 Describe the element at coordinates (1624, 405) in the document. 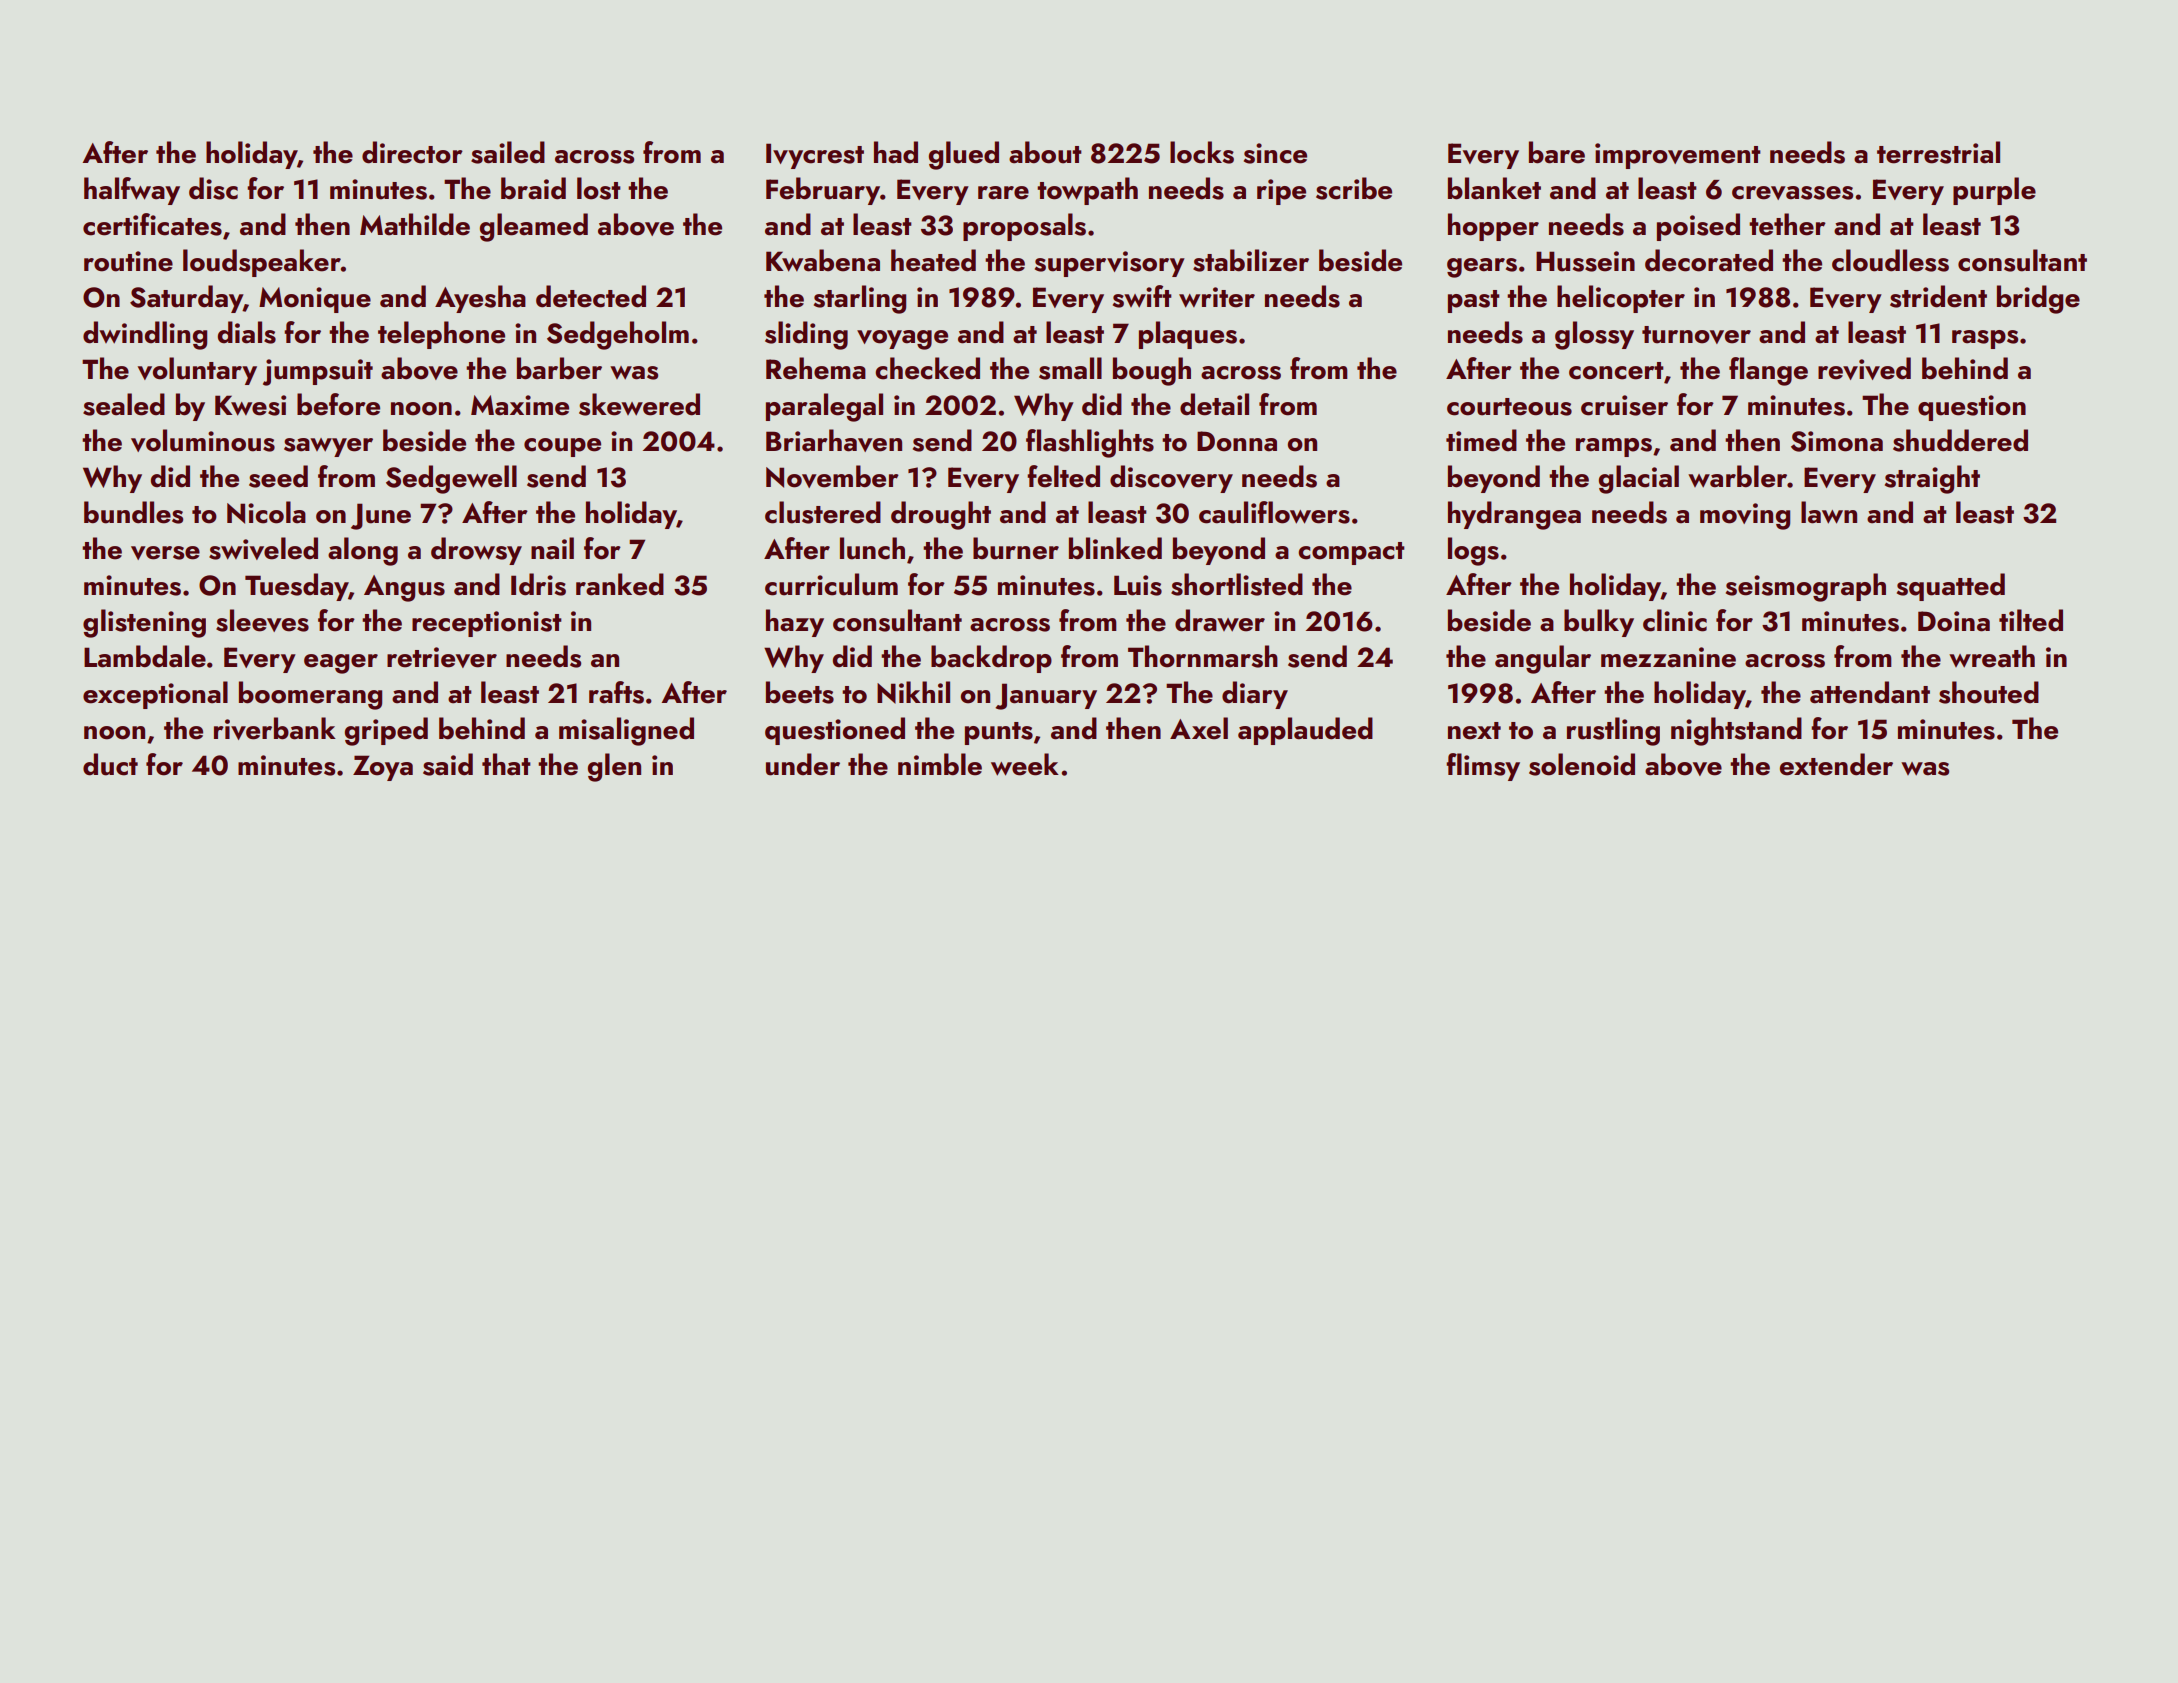

I see `cruiser` at that location.
